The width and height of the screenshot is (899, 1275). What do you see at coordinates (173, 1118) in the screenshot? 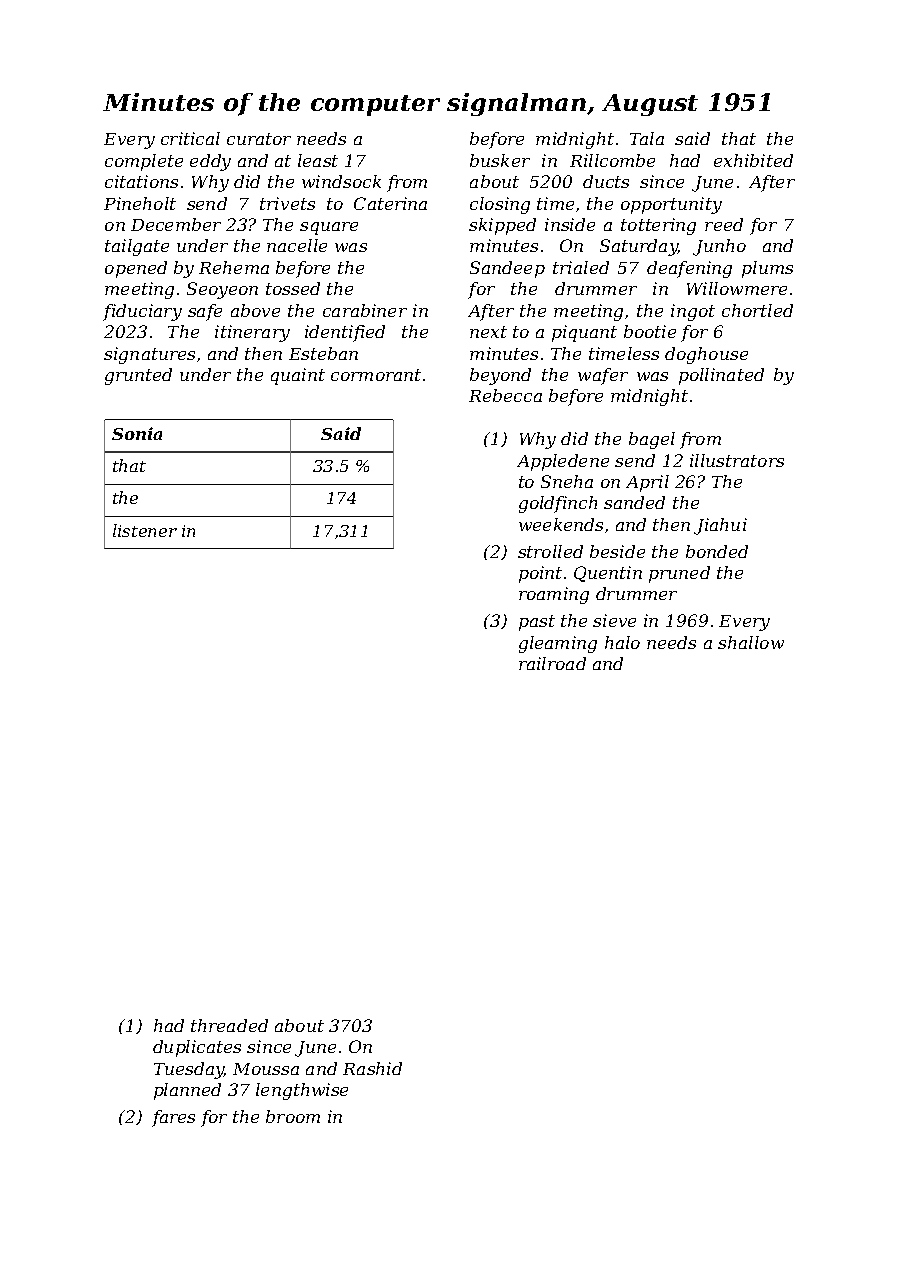
I see `fares` at bounding box center [173, 1118].
